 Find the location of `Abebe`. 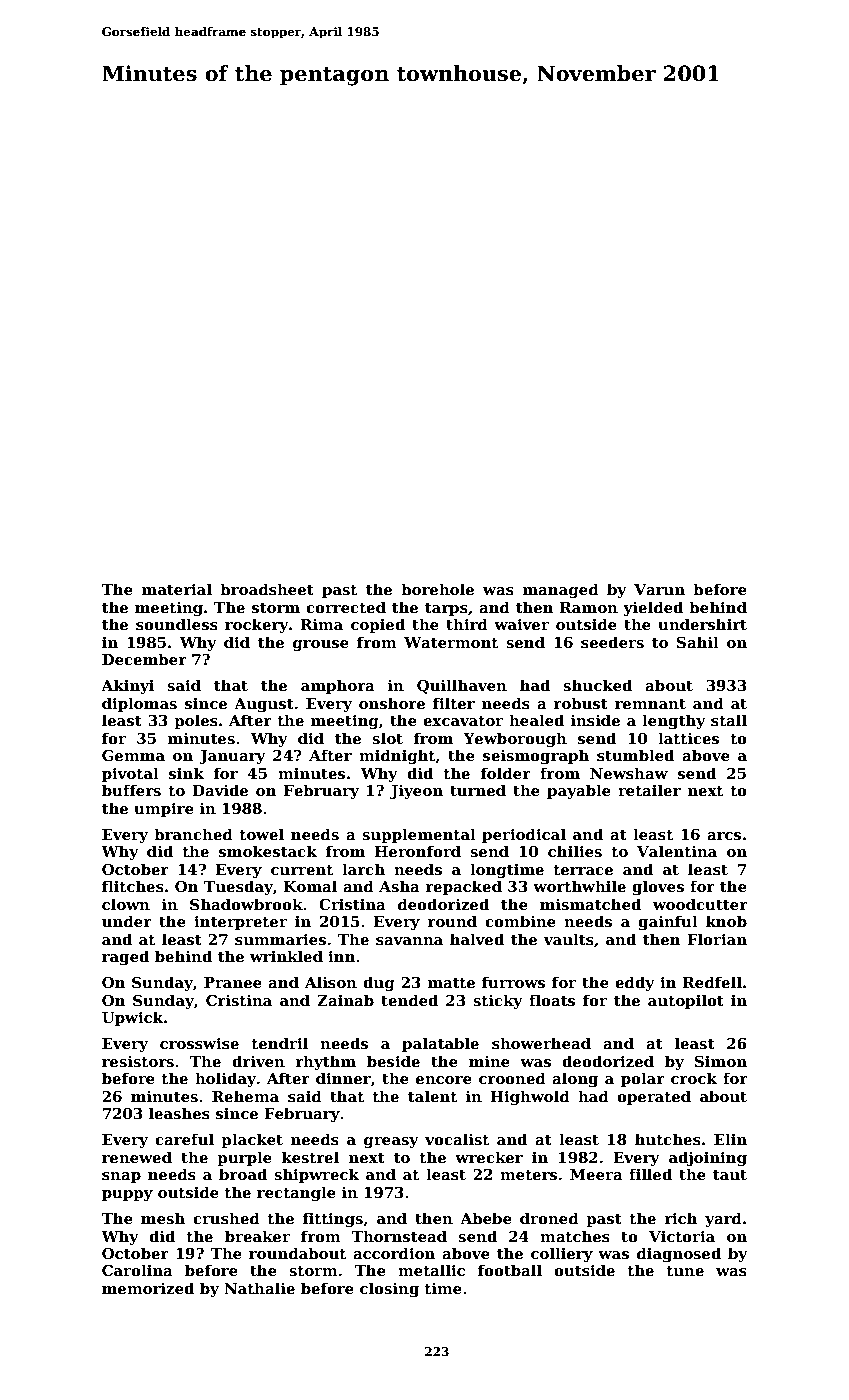

Abebe is located at coordinates (486, 1218).
